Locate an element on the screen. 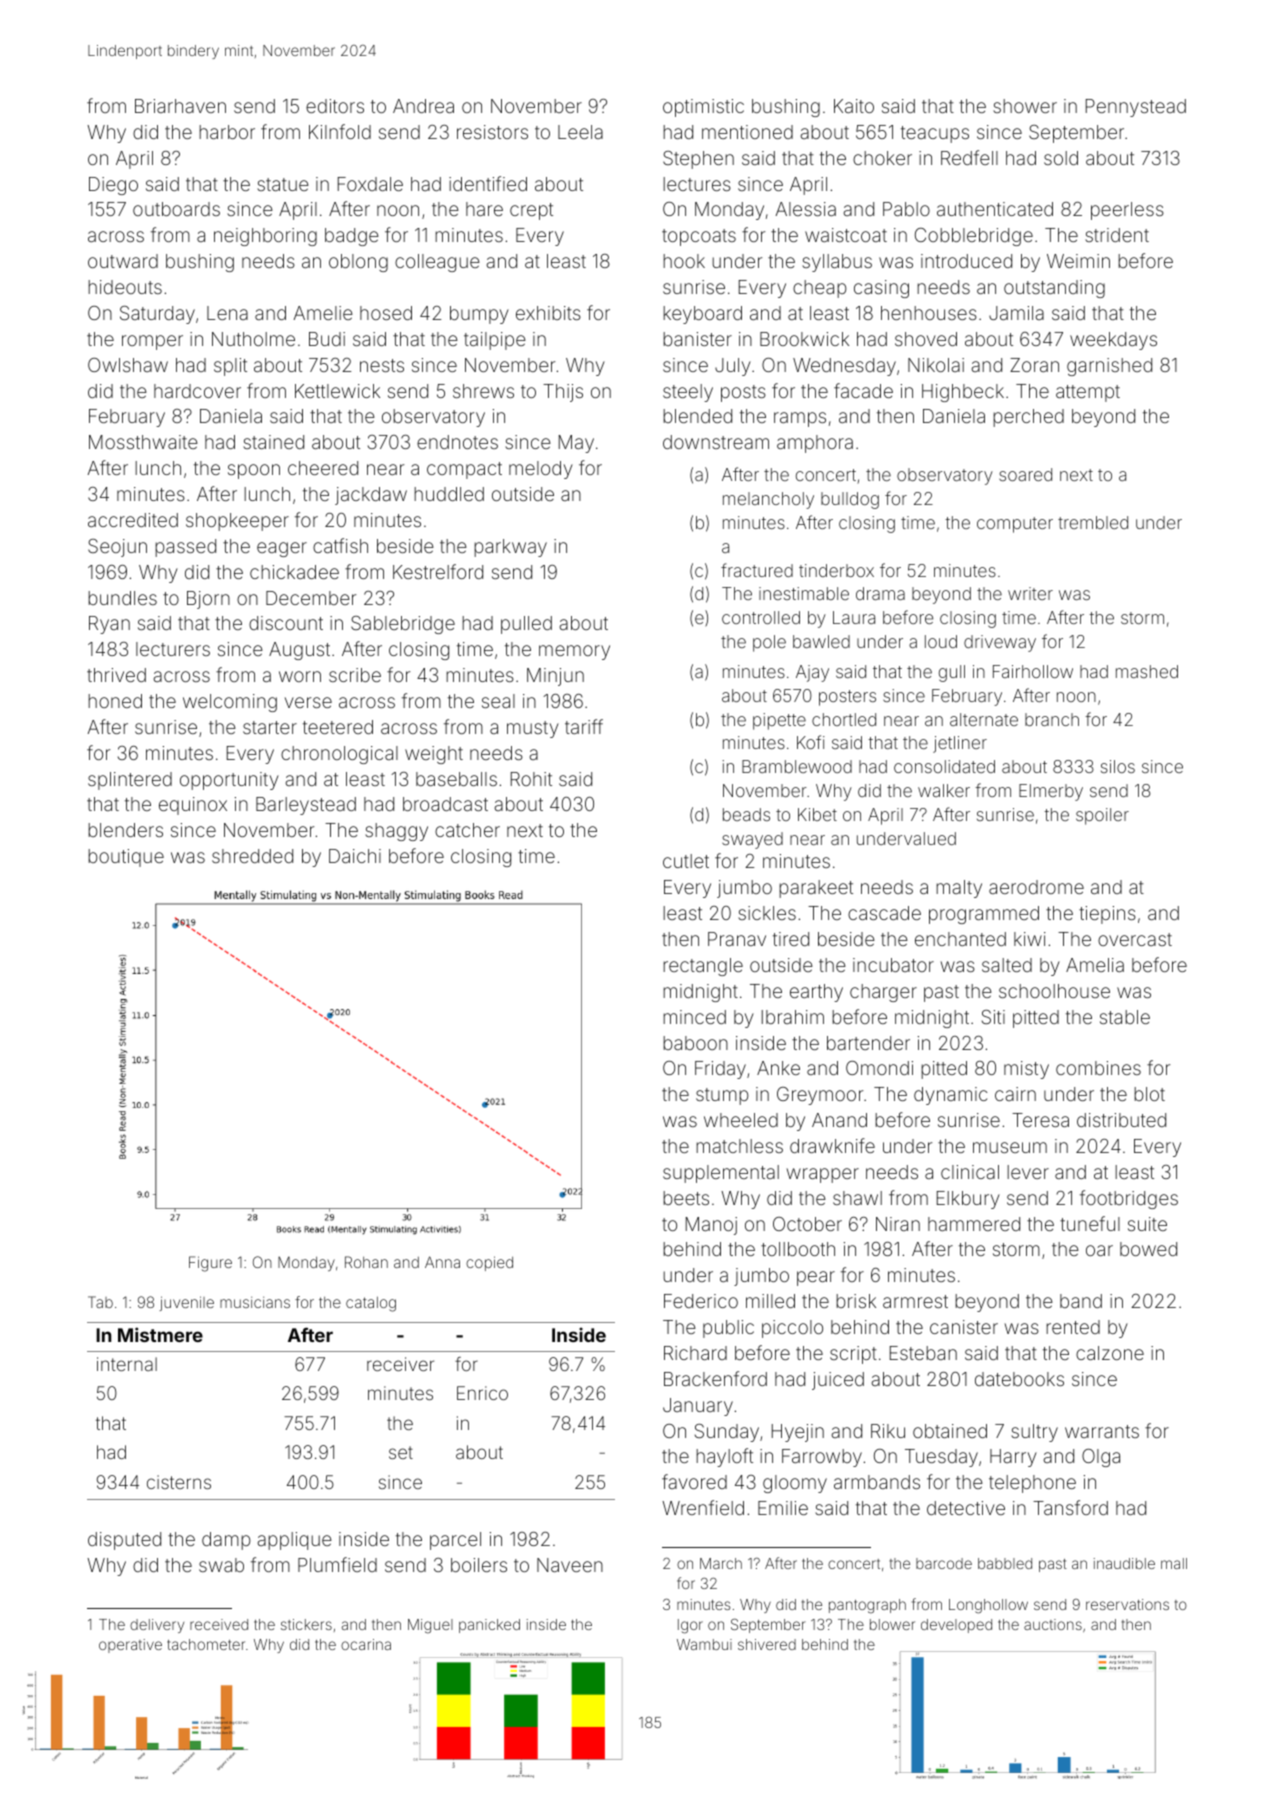  Mossthwaite is located at coordinates (143, 442).
